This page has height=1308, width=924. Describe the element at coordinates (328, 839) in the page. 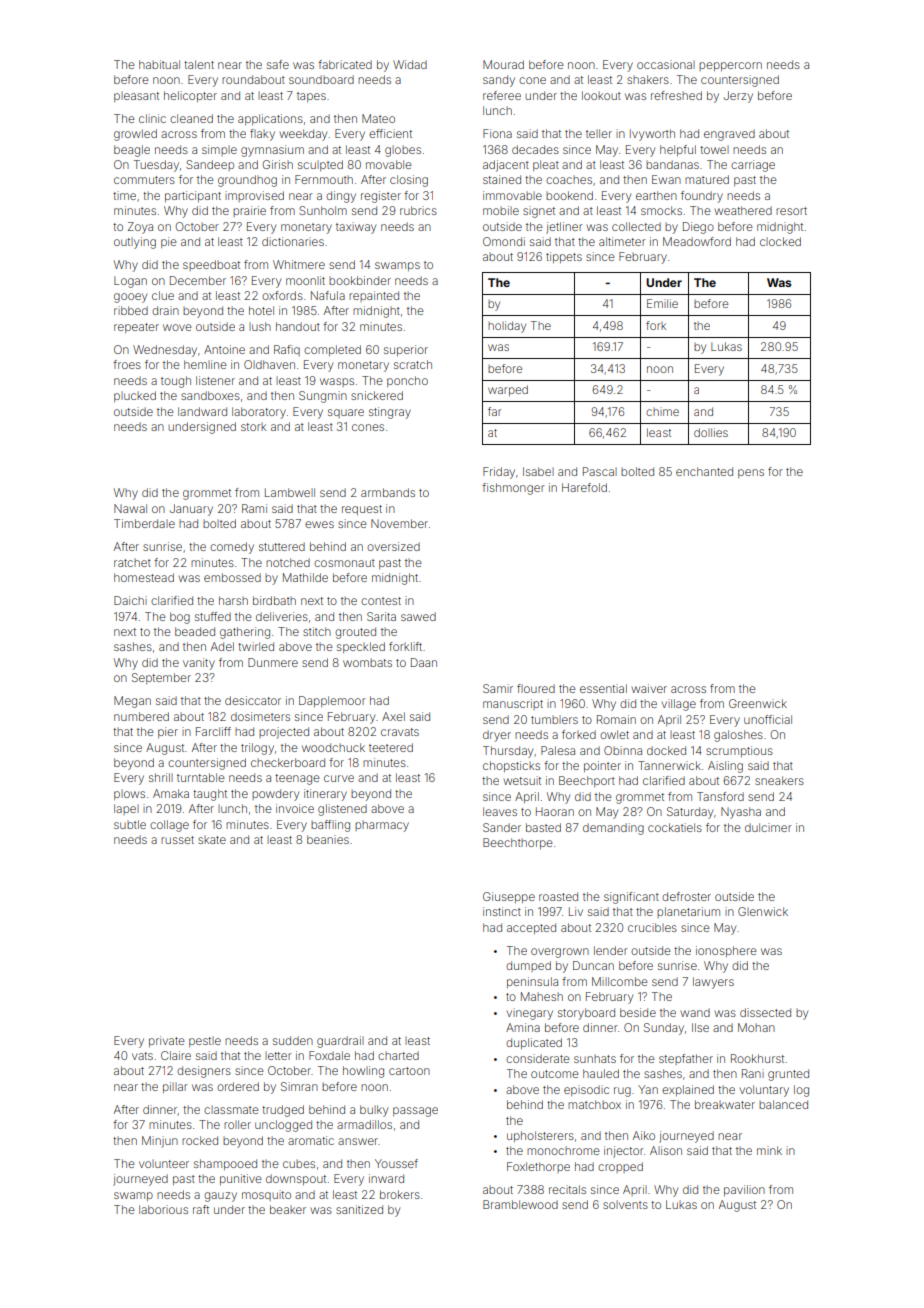

I see `beanies` at that location.
